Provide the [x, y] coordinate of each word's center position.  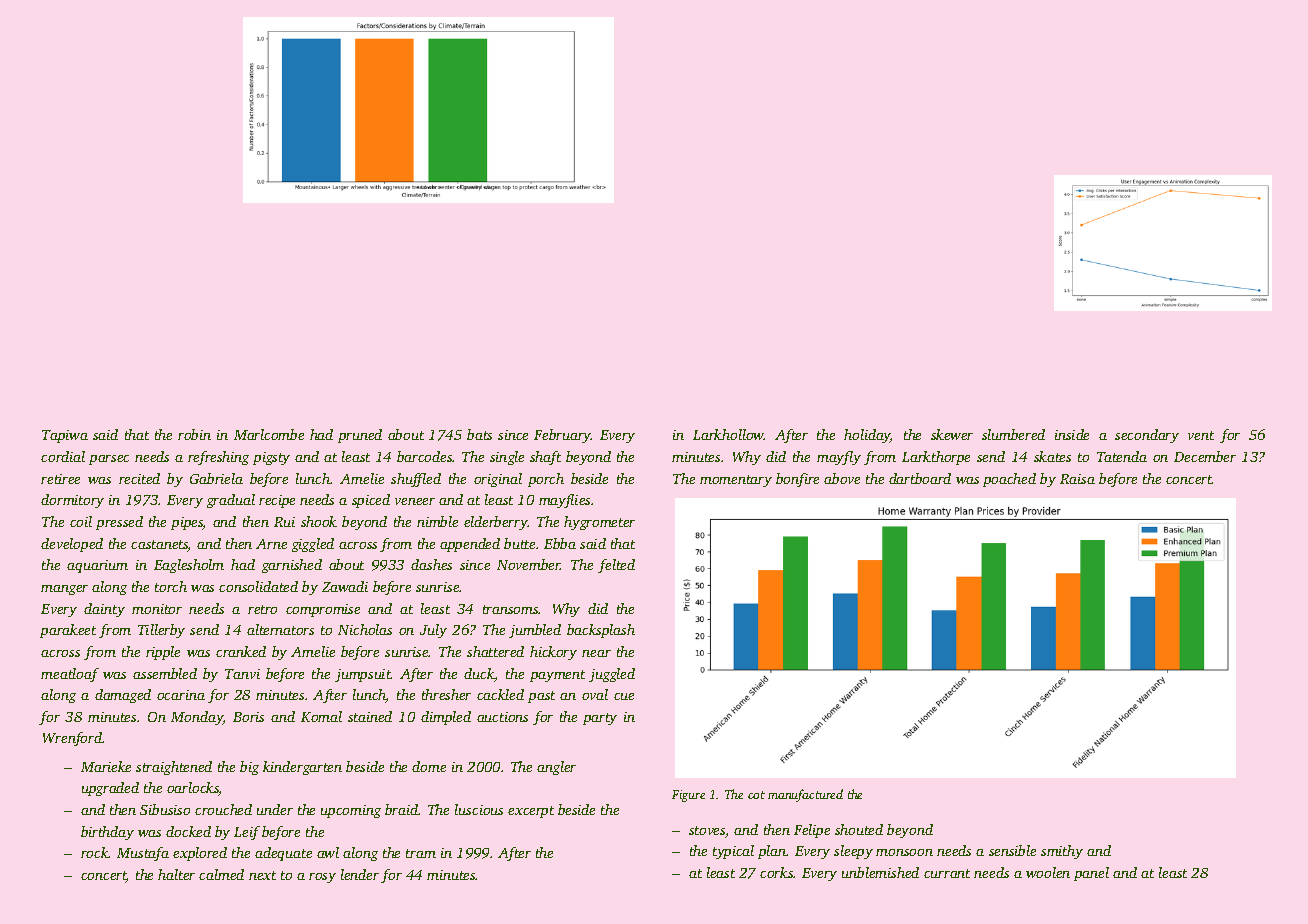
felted [616, 566]
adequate [283, 854]
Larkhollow [728, 434]
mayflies [564, 501]
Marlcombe [269, 434]
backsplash [601, 631]
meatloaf [70, 675]
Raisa [1077, 479]
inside [1072, 434]
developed [72, 545]
